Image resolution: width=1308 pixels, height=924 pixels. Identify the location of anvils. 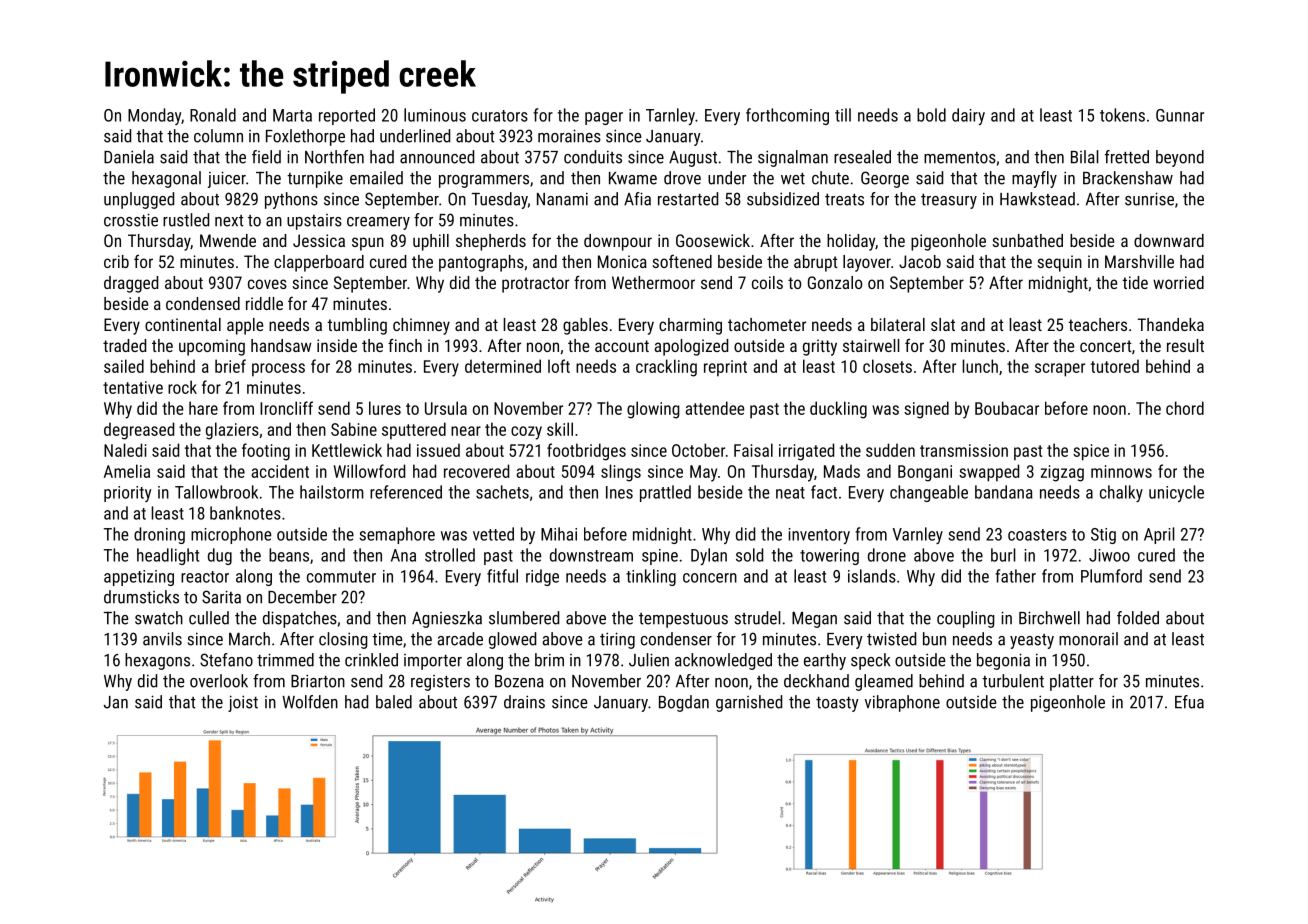
(162, 639).
